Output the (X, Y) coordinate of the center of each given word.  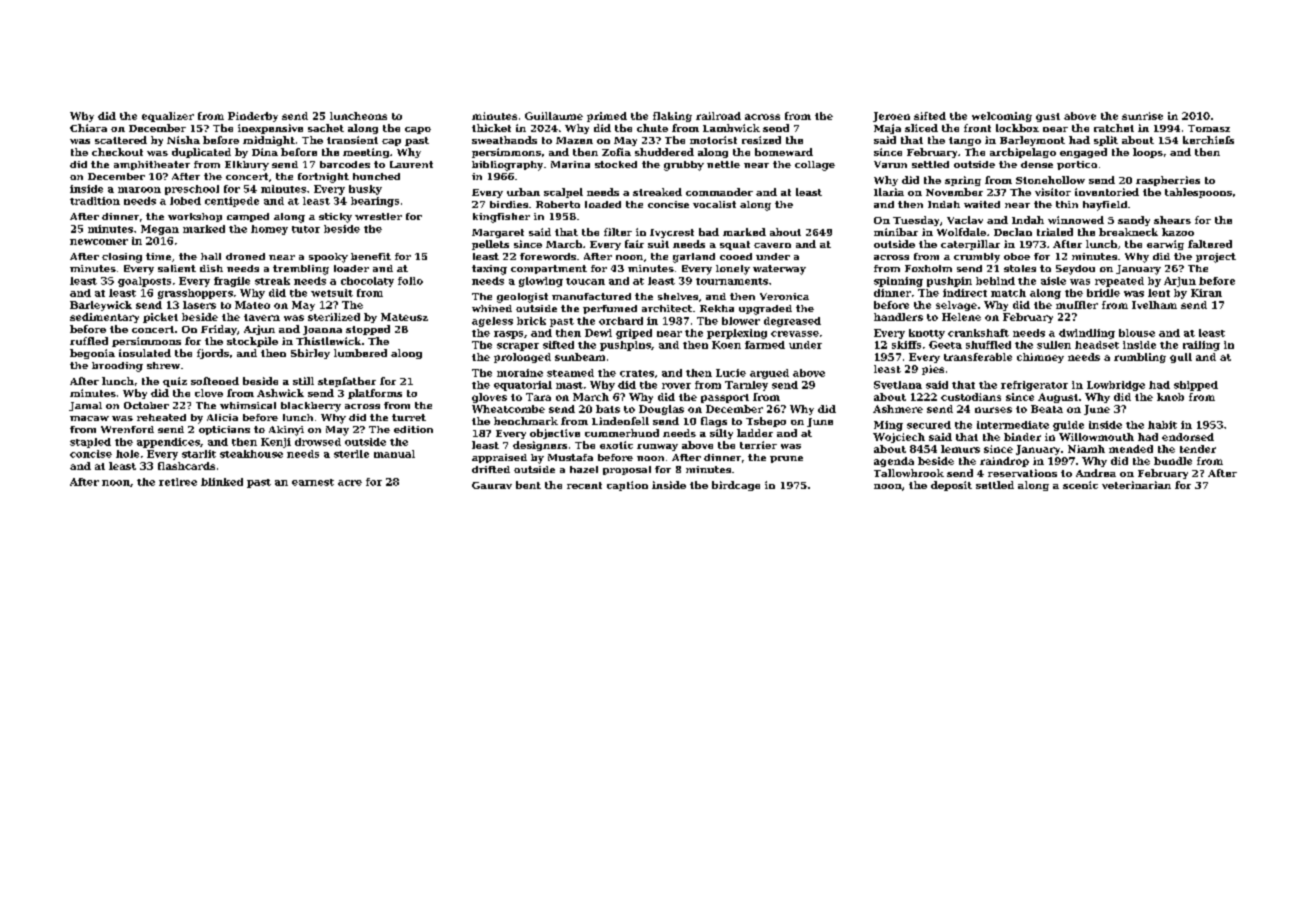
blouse (1137, 333)
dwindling (1087, 334)
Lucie (731, 373)
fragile (232, 282)
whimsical (248, 405)
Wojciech (899, 438)
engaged (1083, 153)
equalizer (168, 117)
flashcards (186, 466)
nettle (723, 164)
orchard (621, 321)
